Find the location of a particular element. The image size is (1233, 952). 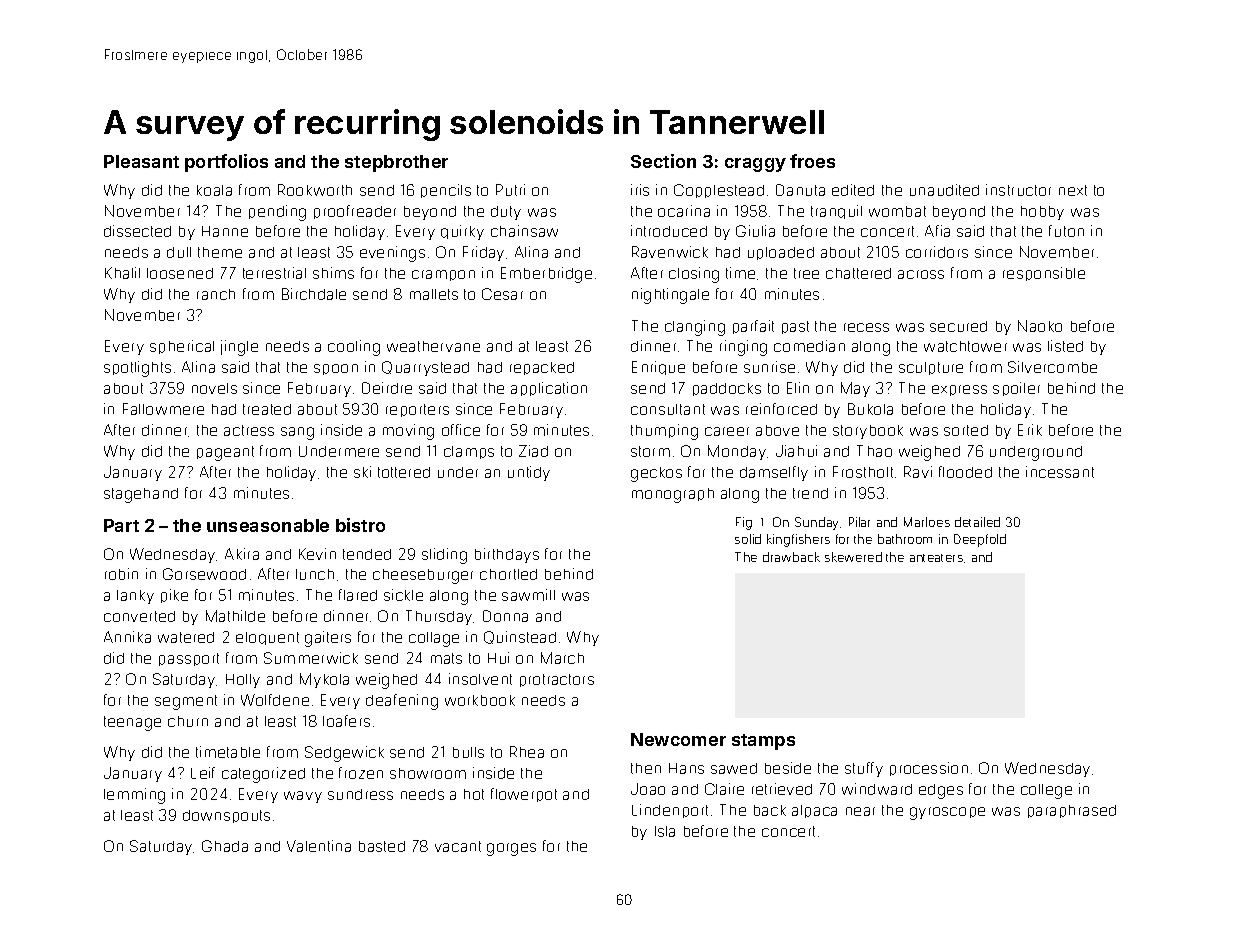

stagehand is located at coordinates (141, 495).
